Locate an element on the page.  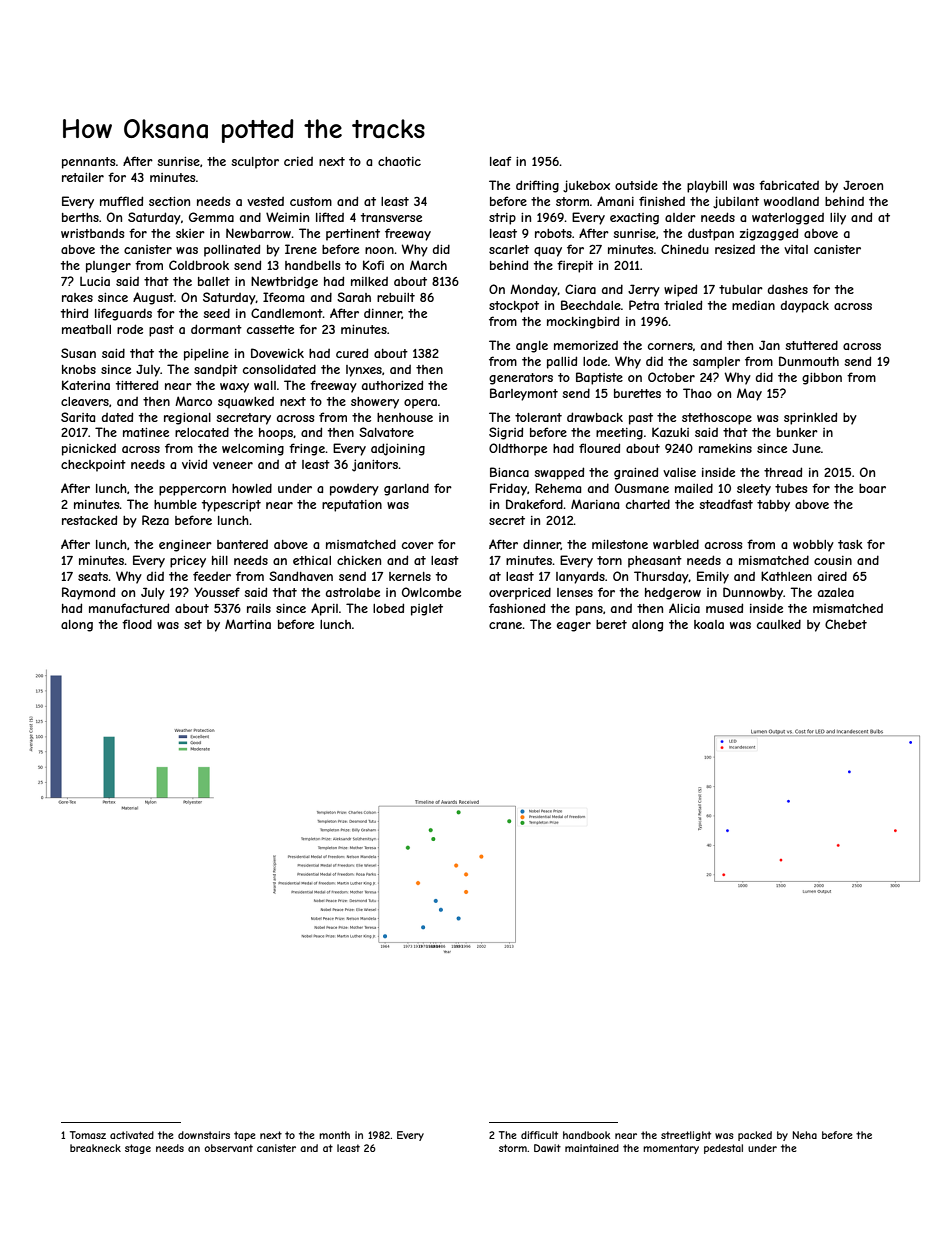
seats is located at coordinates (93, 576).
